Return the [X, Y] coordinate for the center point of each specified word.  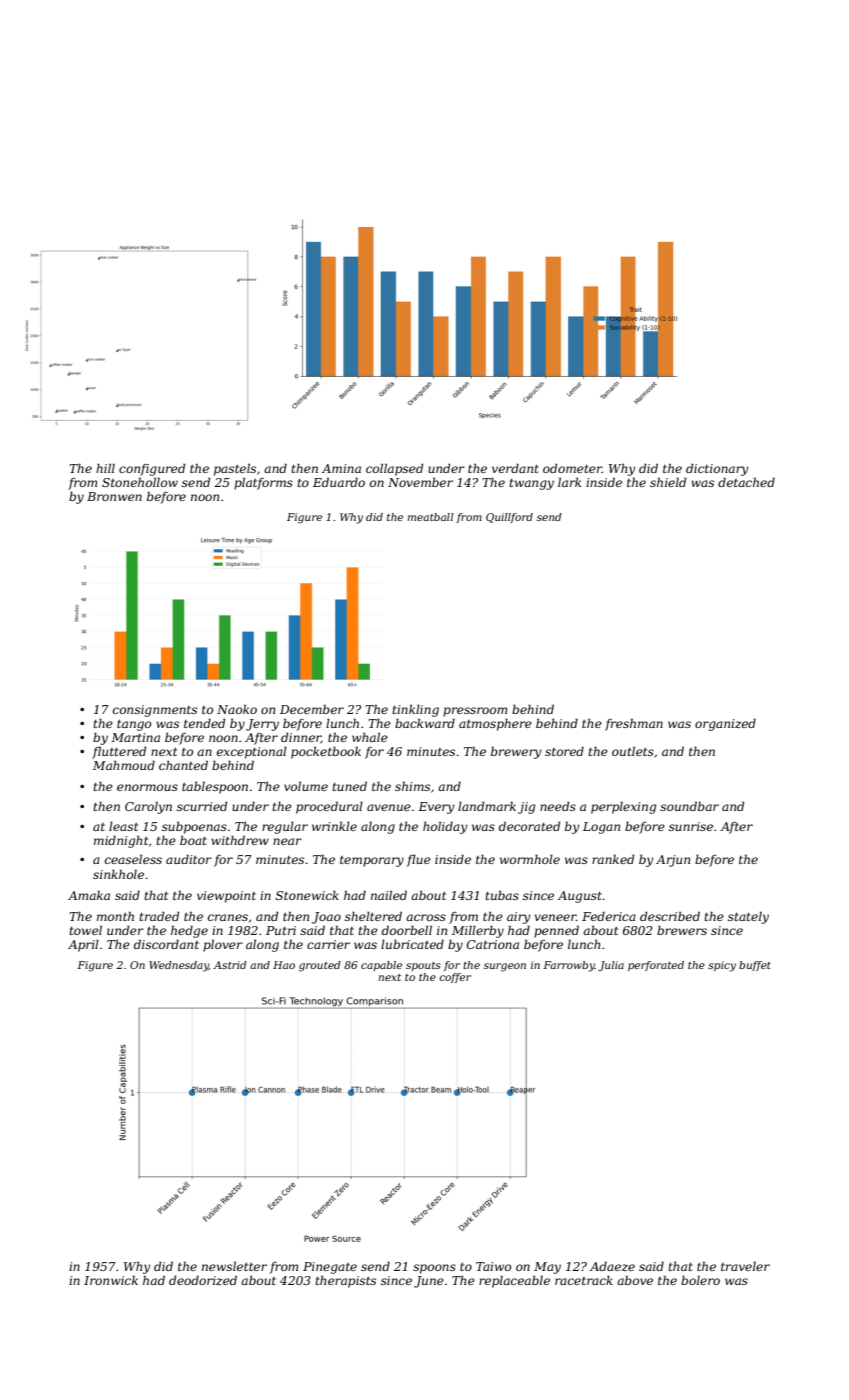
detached [746, 482]
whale [370, 737]
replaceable [514, 1281]
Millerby [478, 931]
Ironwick [111, 1280]
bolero [700, 1280]
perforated [656, 966]
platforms [263, 484]
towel [85, 930]
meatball [430, 517]
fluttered [119, 752]
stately [748, 917]
